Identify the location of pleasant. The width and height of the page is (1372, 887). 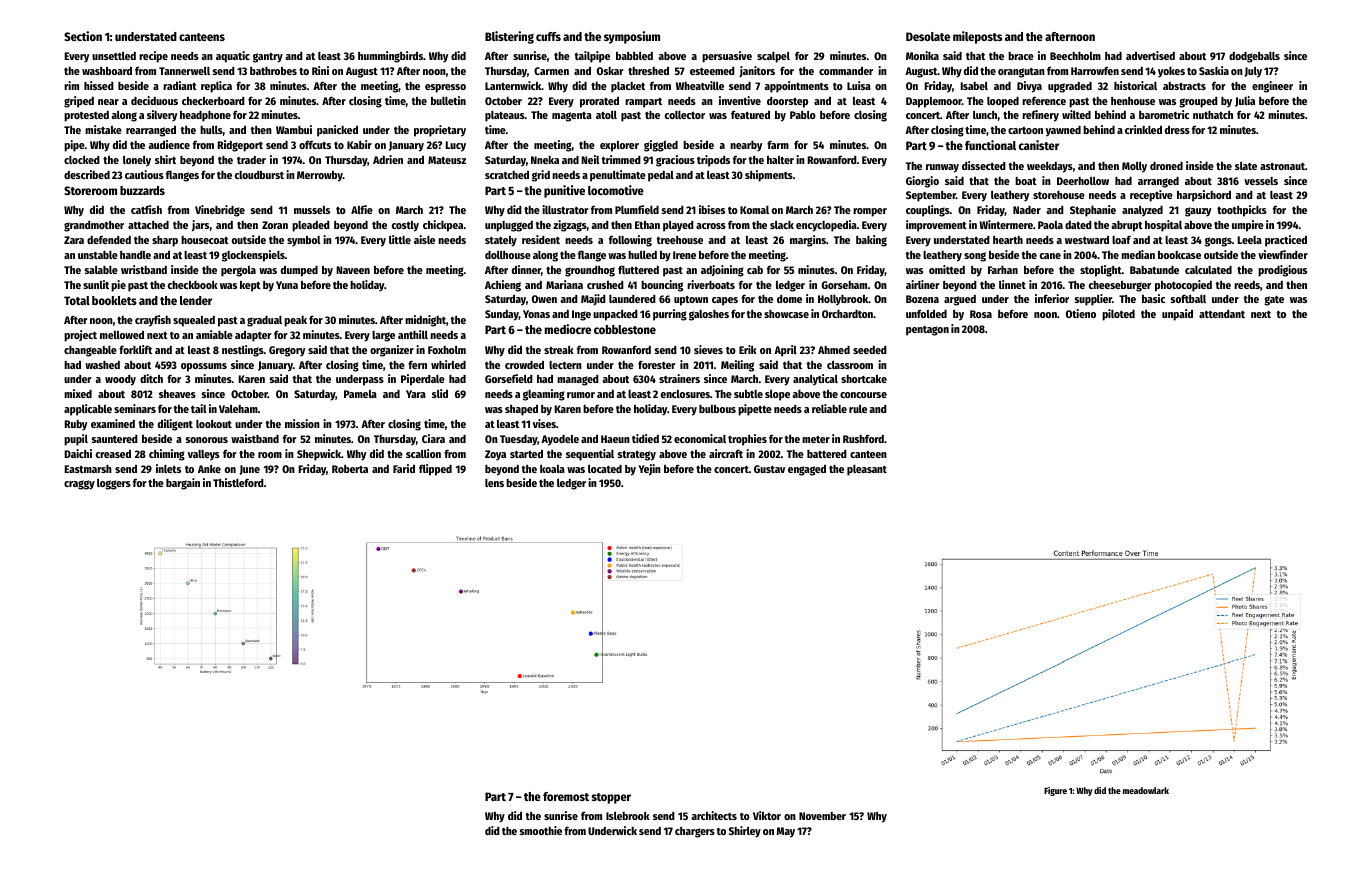
(867, 470).
